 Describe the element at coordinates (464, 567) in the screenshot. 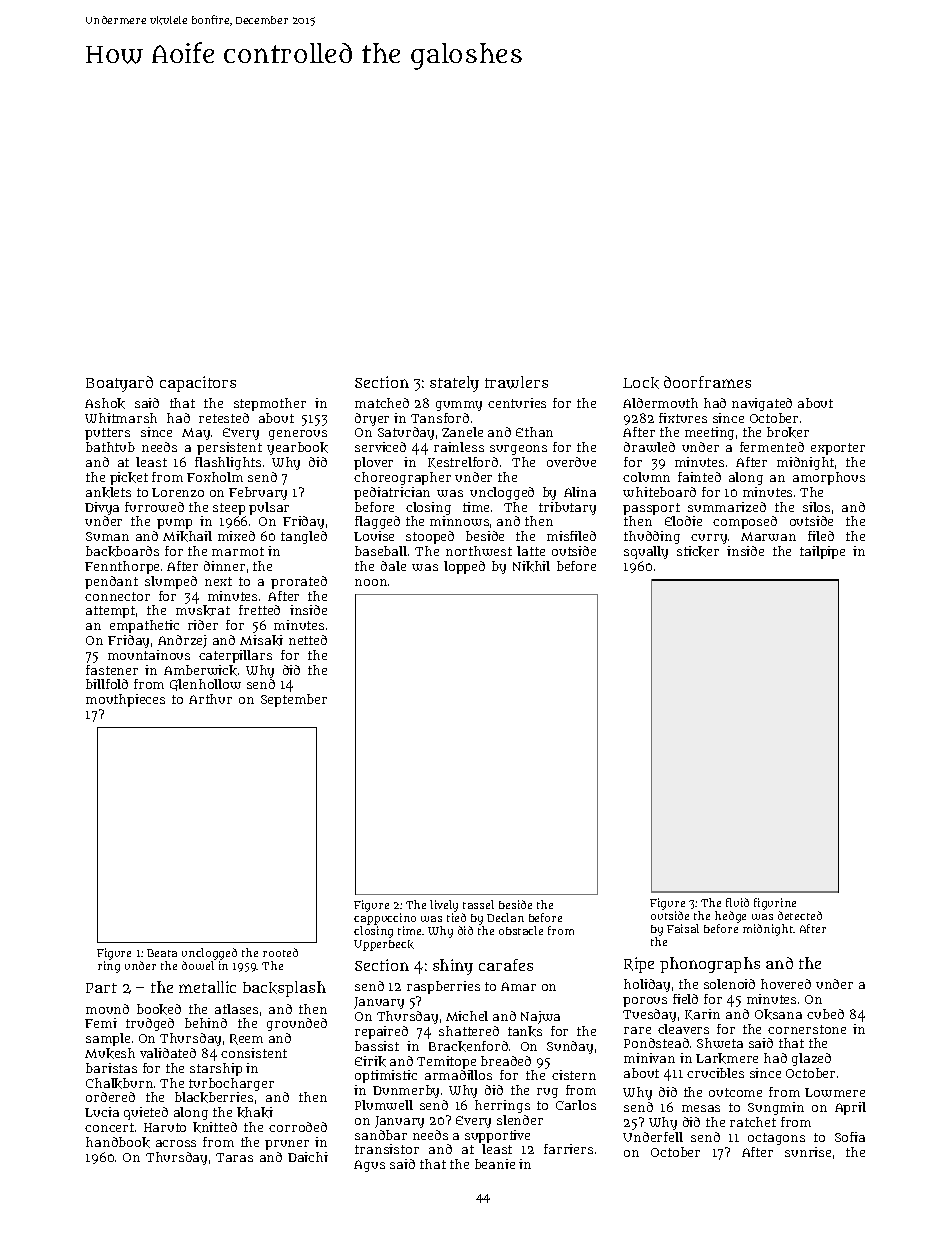

I see `lopped` at that location.
